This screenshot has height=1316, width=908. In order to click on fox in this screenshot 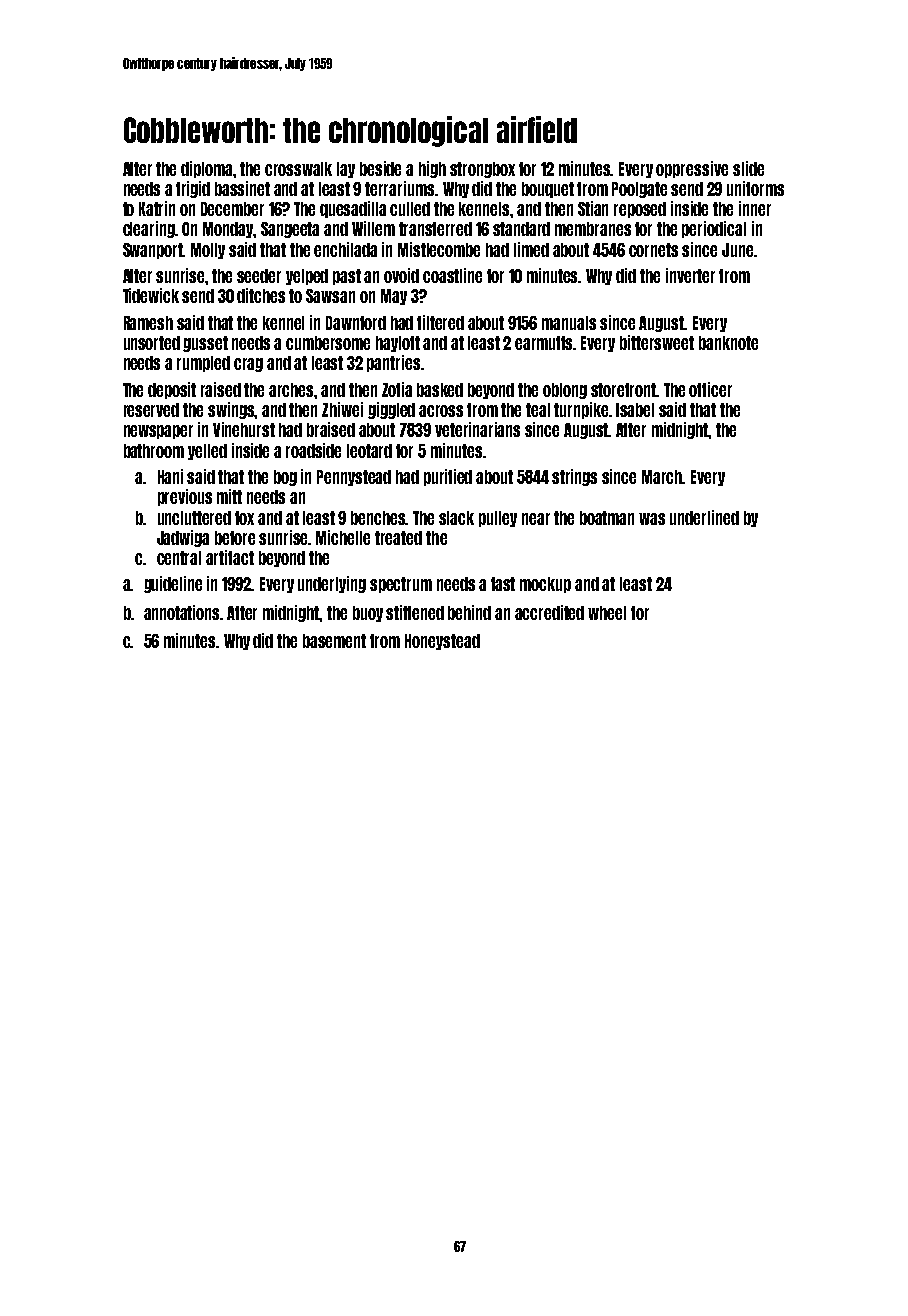, I will do `click(244, 518)`.
